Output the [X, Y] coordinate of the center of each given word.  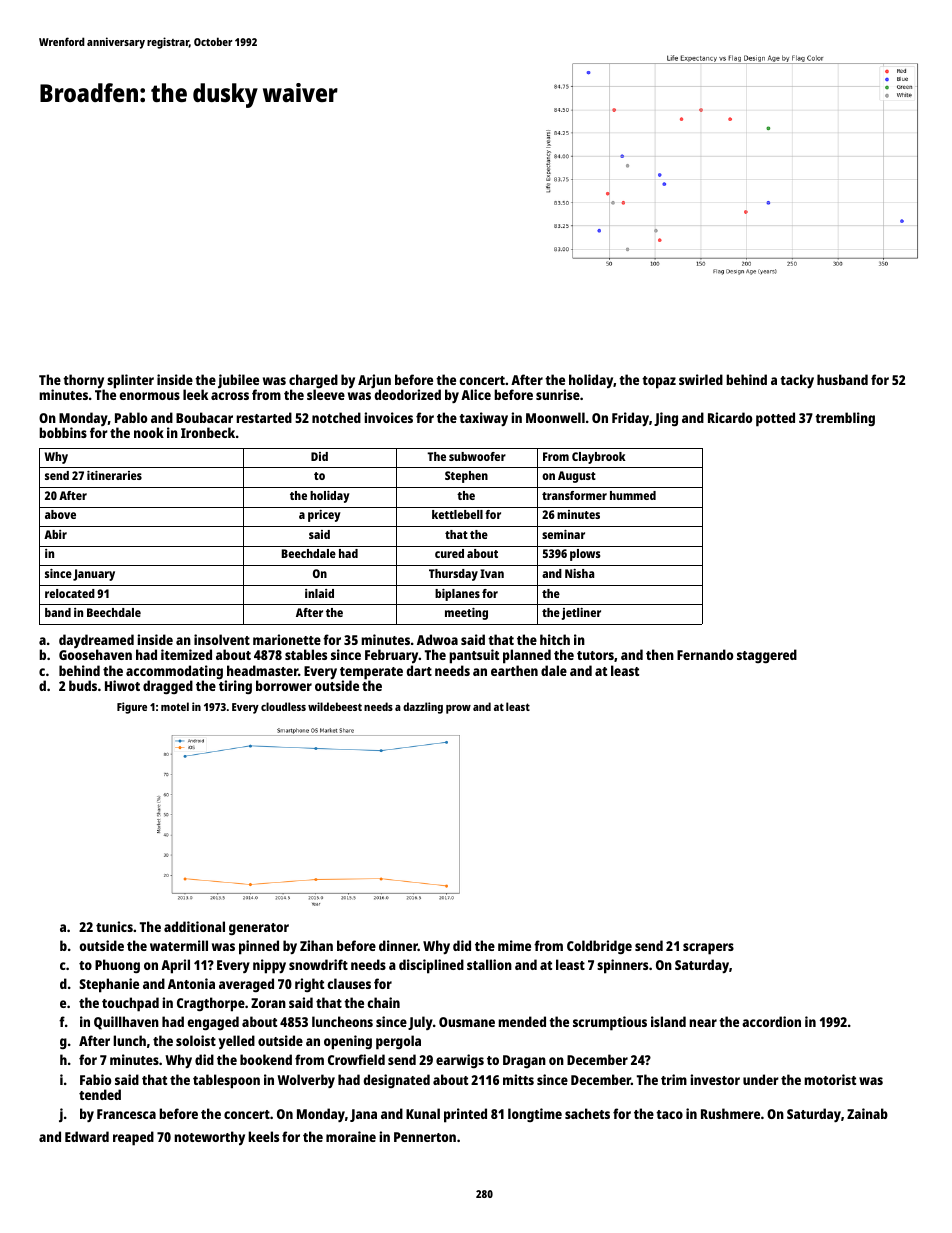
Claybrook [599, 458]
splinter [130, 381]
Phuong [117, 966]
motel [175, 706]
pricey [324, 516]
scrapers [708, 949]
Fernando [705, 654]
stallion [489, 964]
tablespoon [226, 1081]
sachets [587, 1113]
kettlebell [457, 514]
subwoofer [477, 456]
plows [585, 555]
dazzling [423, 708]
